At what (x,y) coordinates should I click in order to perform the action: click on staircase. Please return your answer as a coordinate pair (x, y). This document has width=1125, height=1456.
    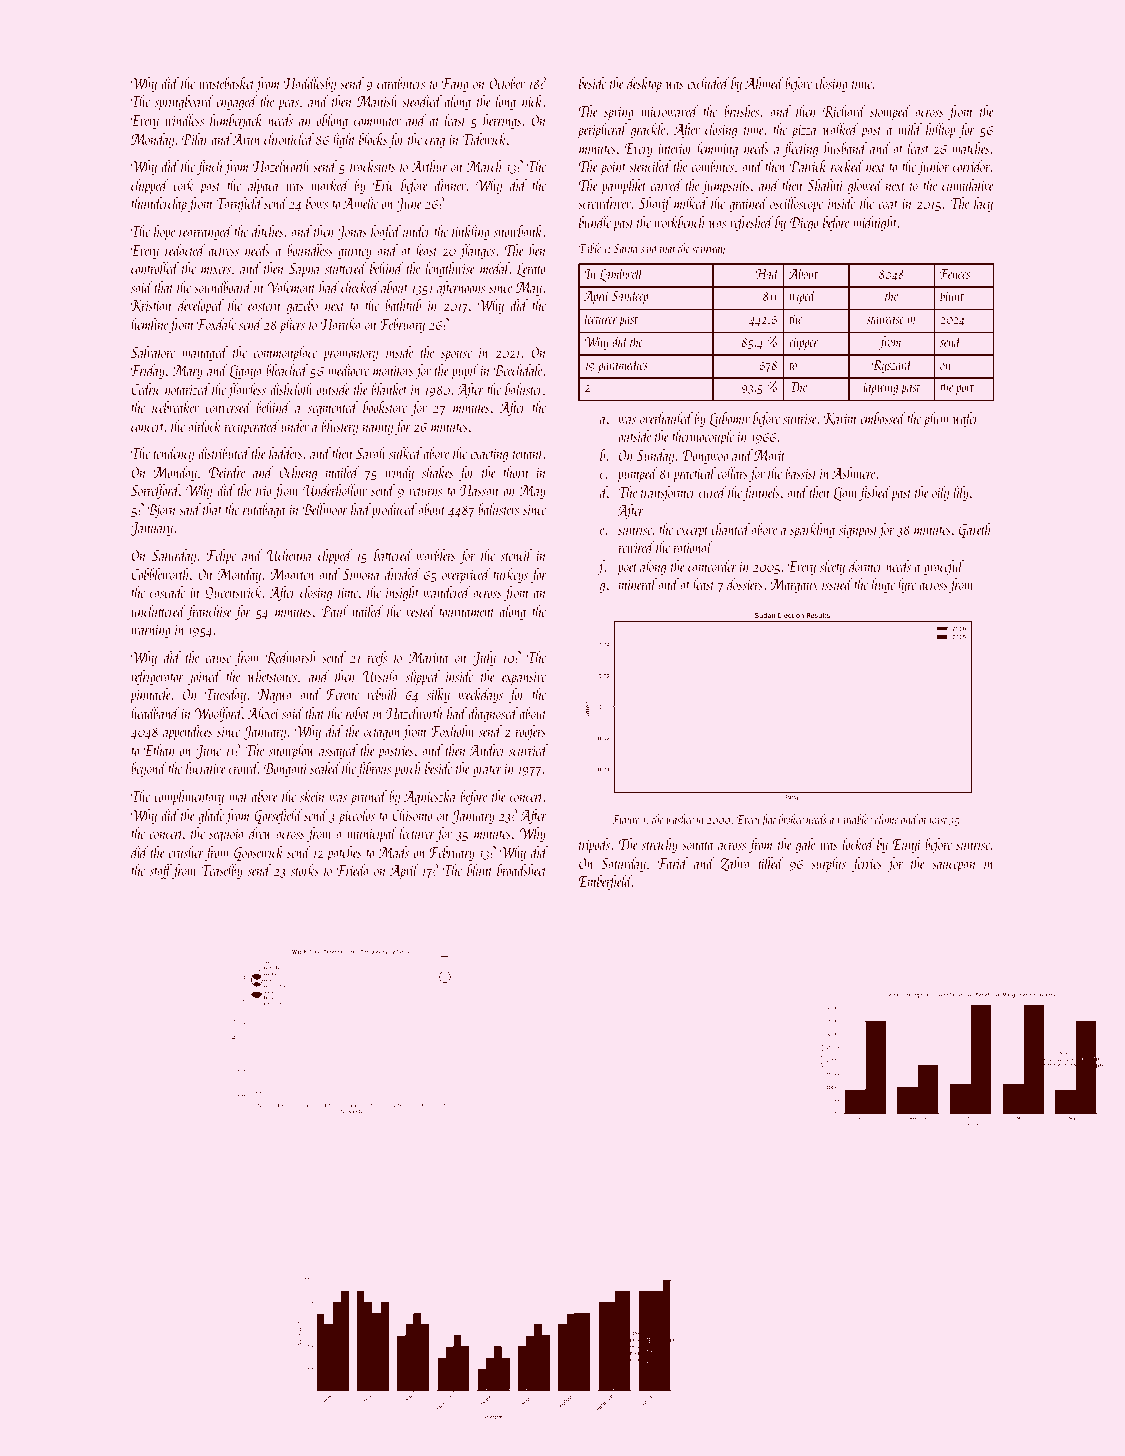
    Looking at the image, I should click on (885, 319).
